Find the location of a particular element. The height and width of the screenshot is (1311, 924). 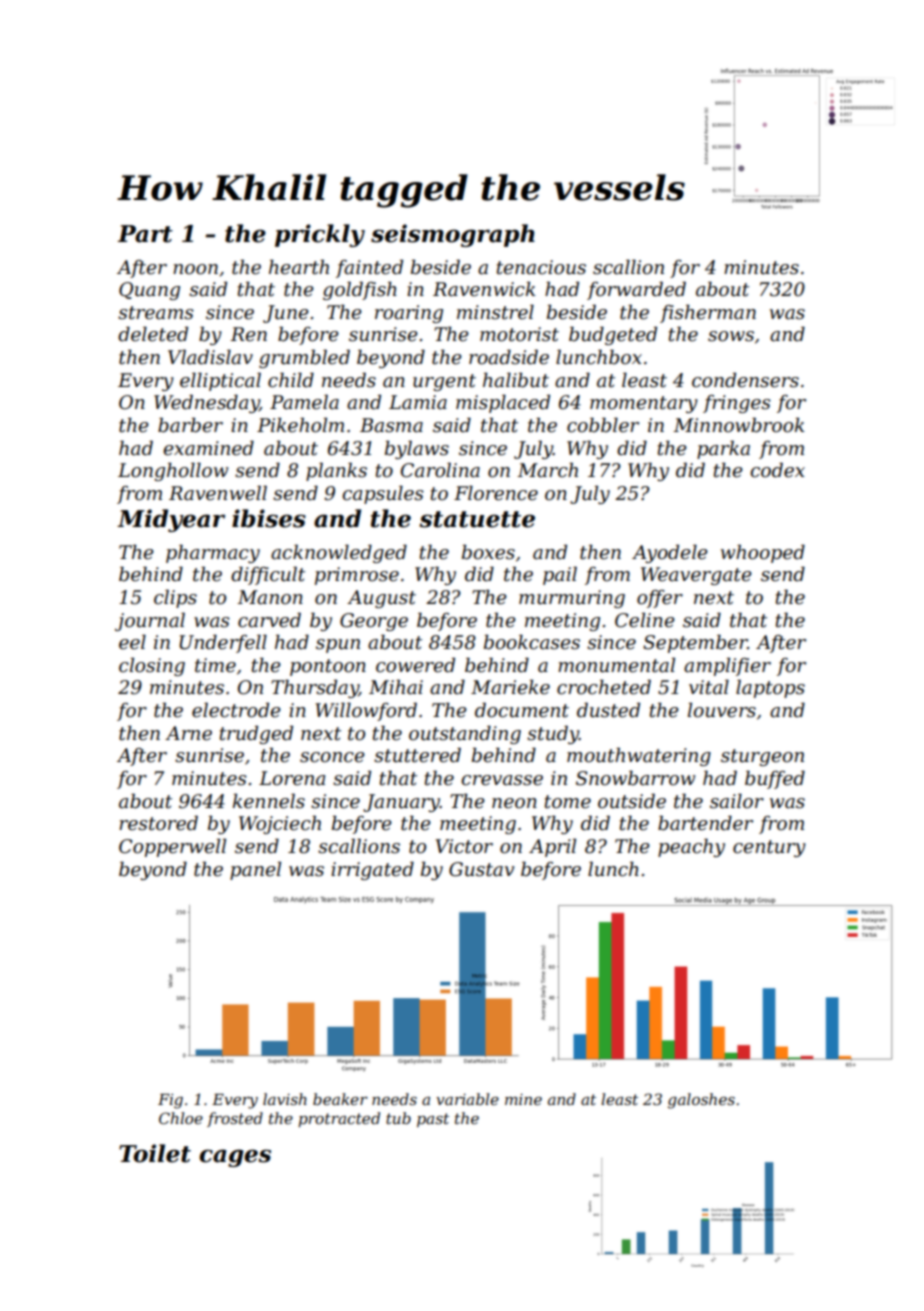

tenacious is located at coordinates (541, 267).
